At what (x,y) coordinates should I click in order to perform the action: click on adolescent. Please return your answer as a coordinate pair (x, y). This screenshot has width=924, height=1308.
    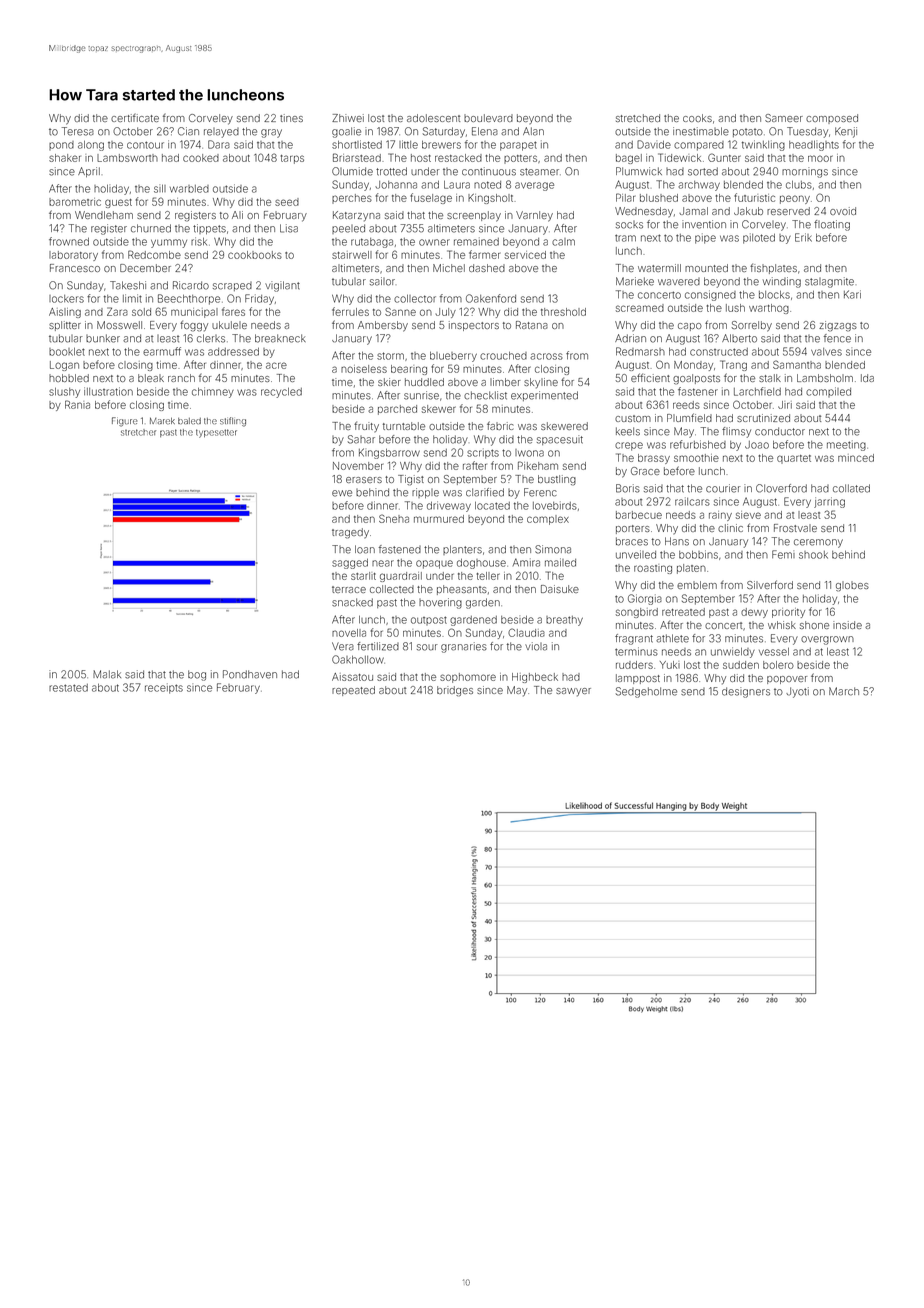
    Looking at the image, I should click on (433, 118).
